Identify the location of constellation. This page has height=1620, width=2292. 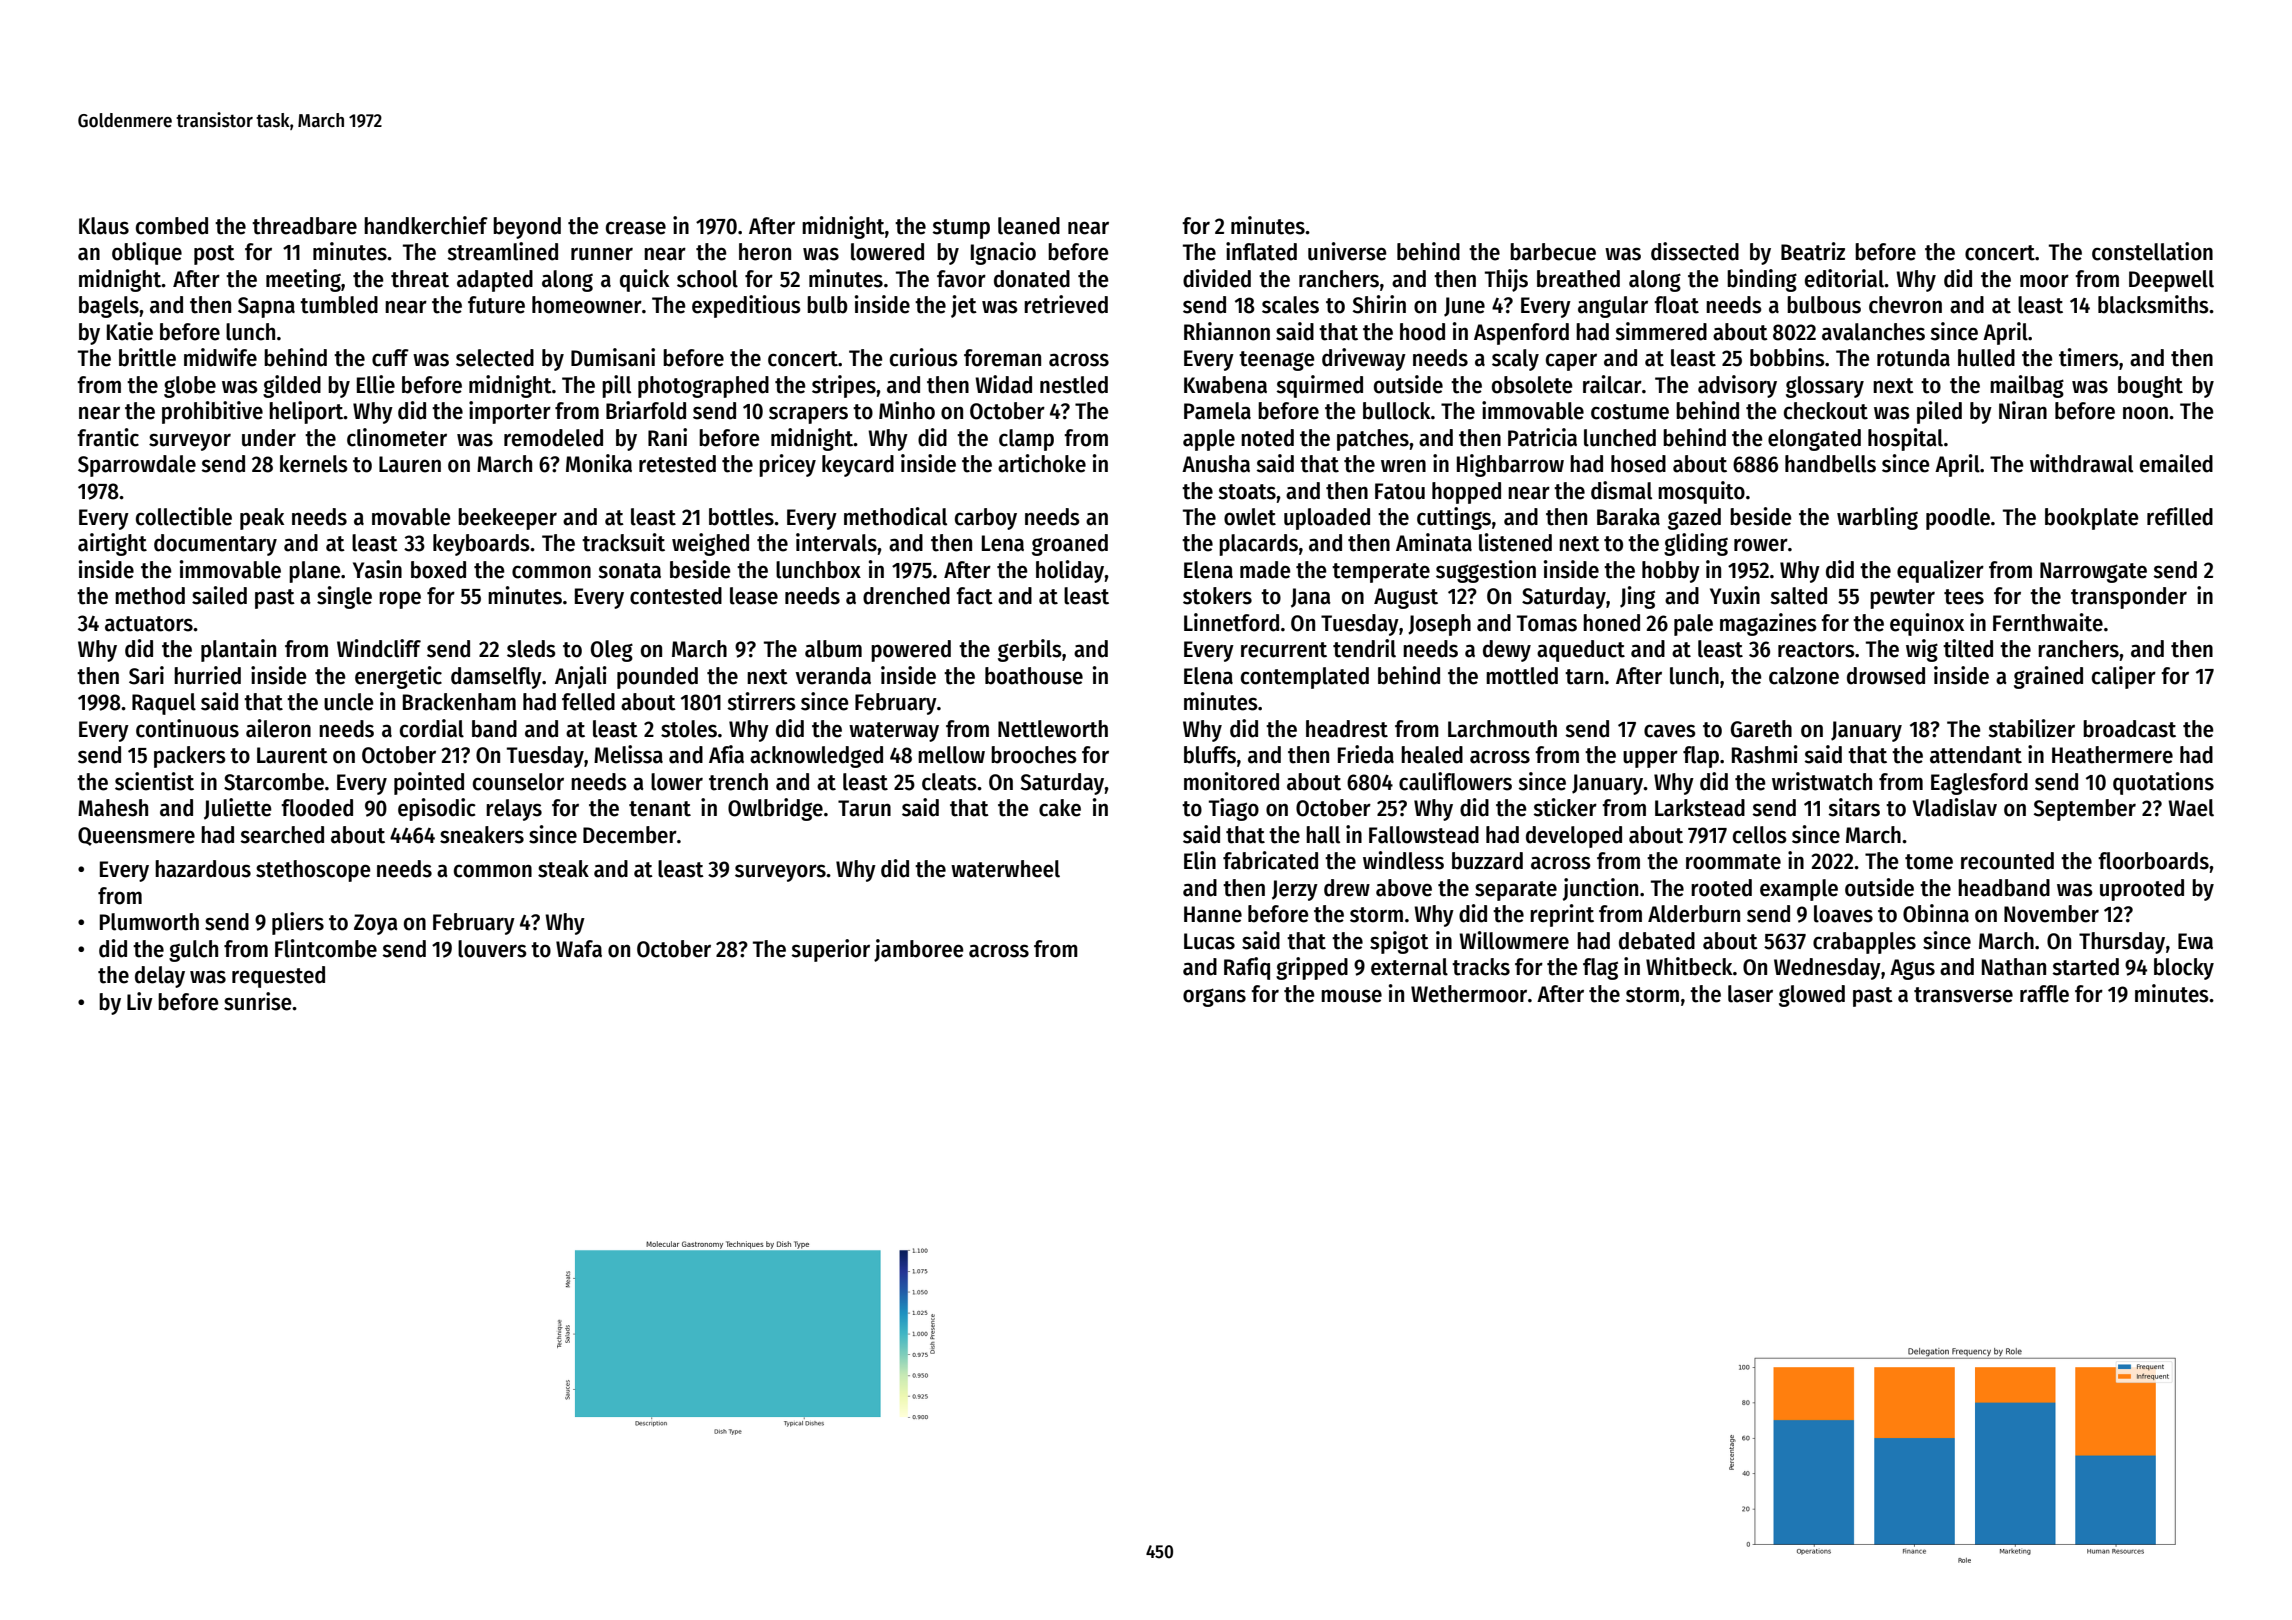
(2152, 251).
